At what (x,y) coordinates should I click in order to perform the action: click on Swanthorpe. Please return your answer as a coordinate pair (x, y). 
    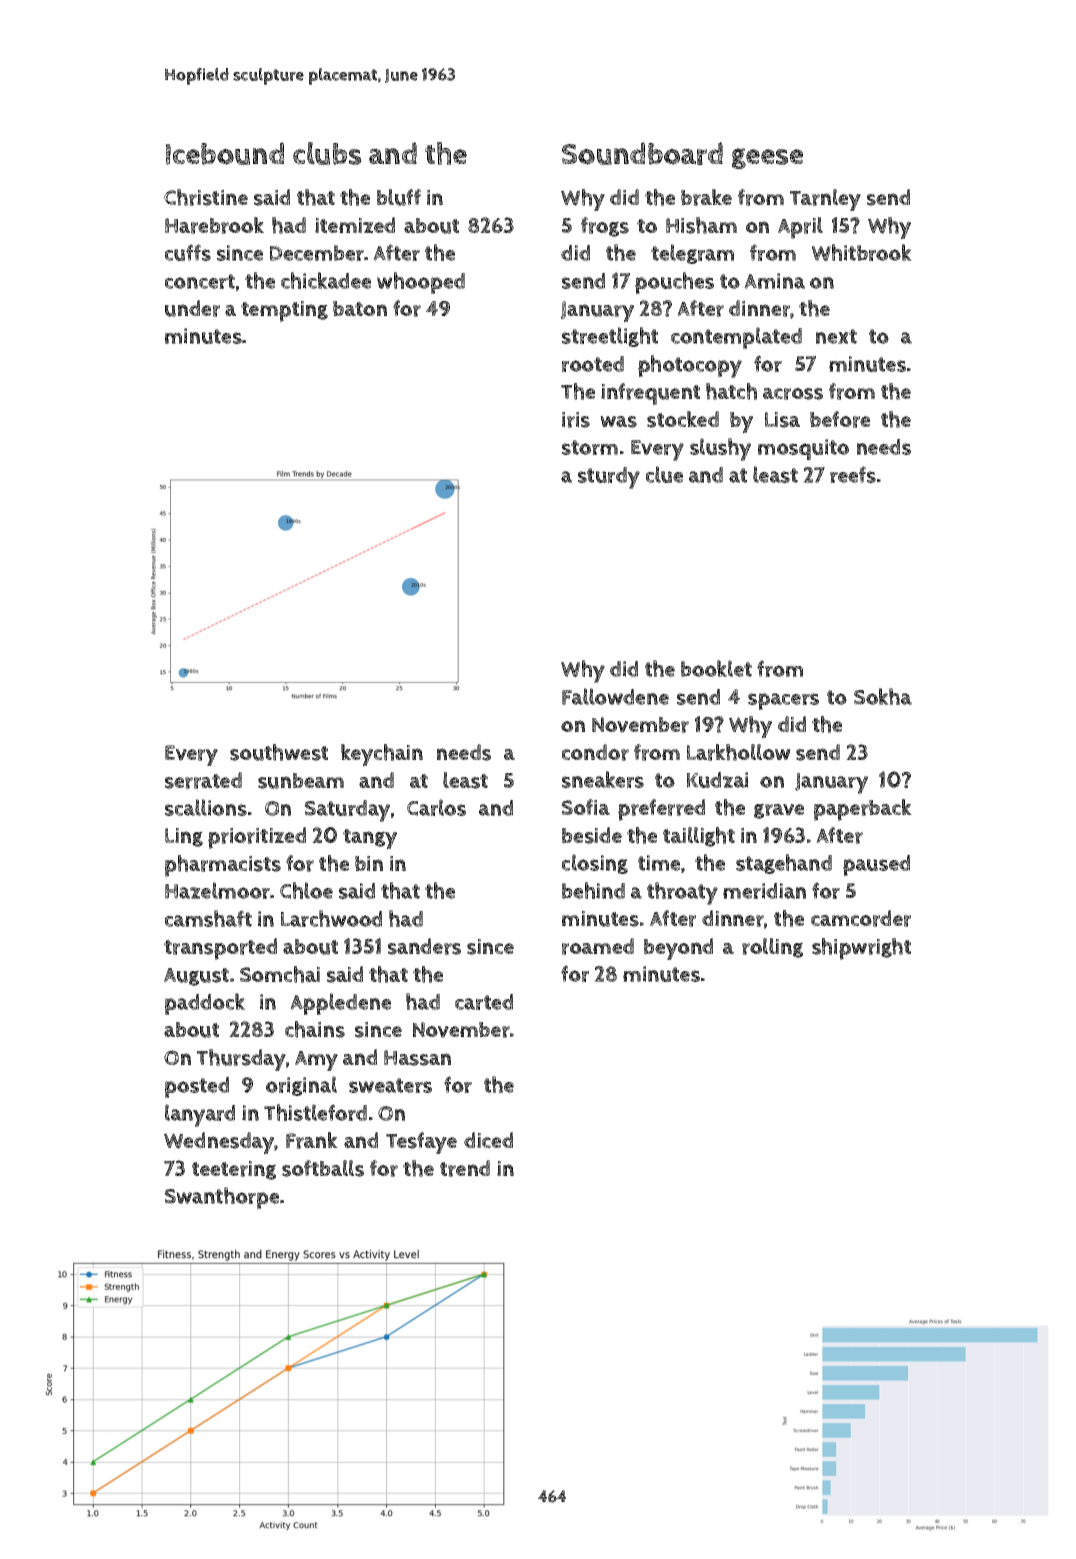
    Looking at the image, I should click on (221, 1198).
